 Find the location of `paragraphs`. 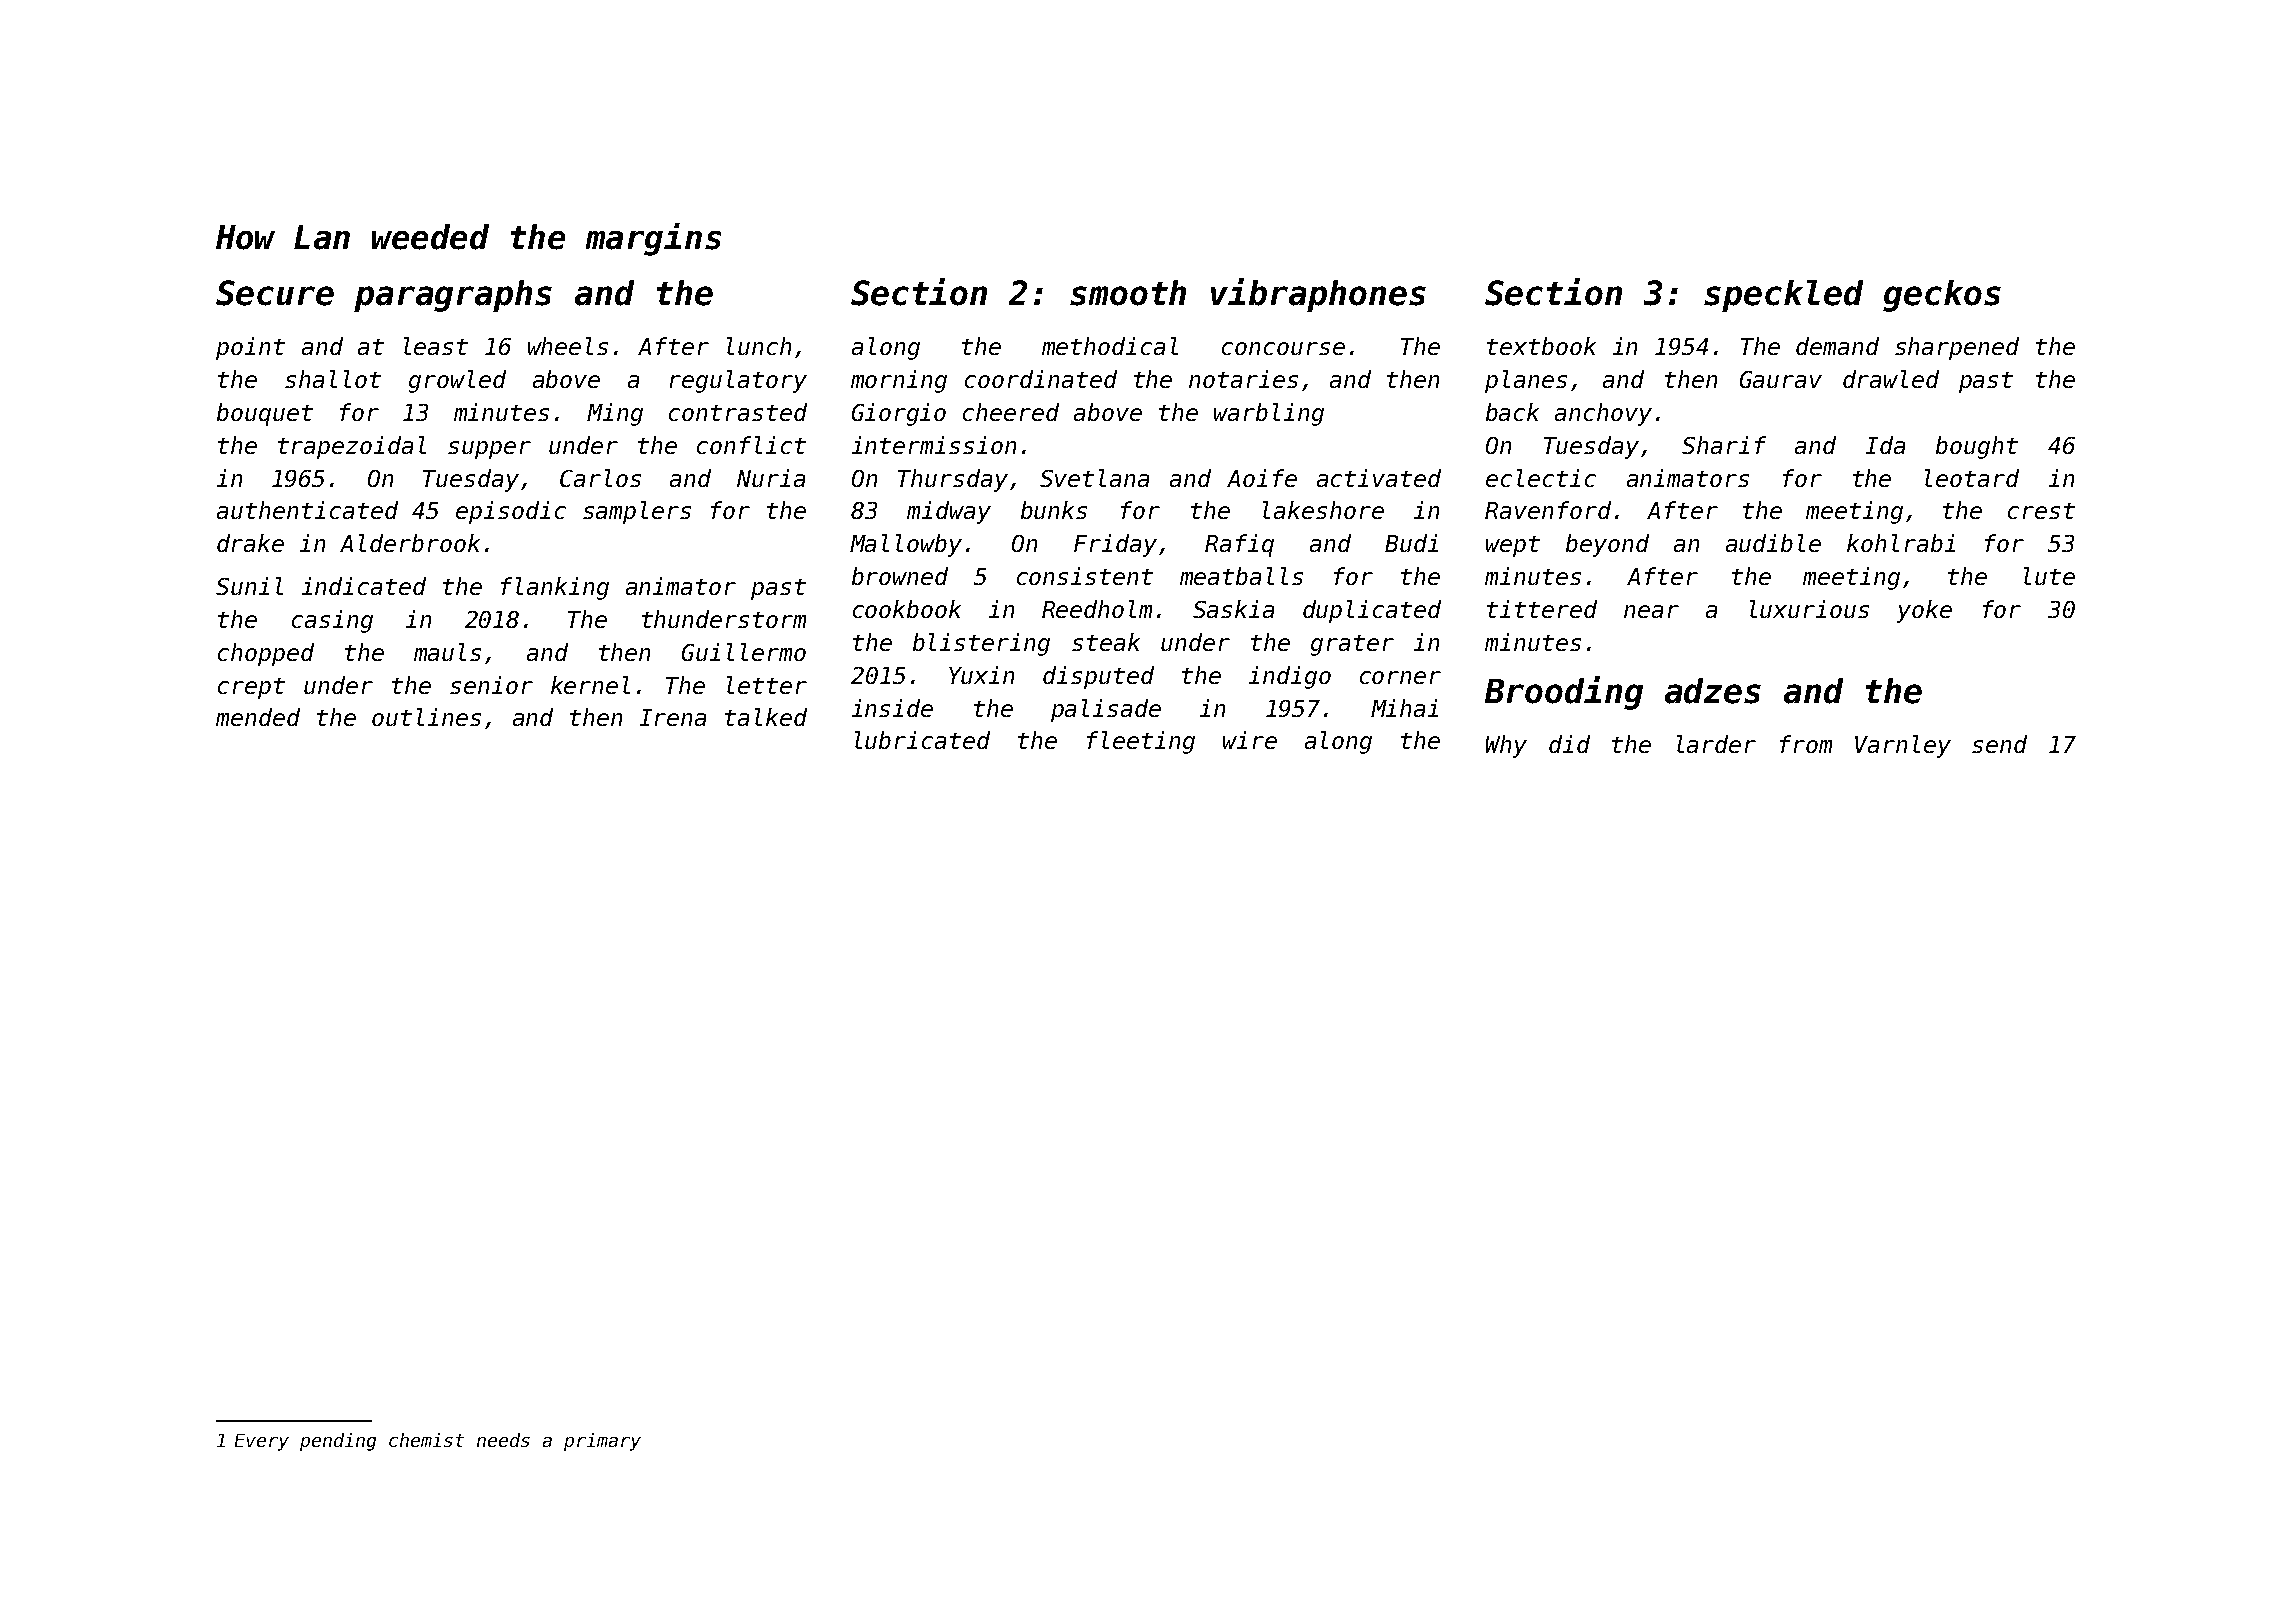

paragraphs is located at coordinates (453, 296).
